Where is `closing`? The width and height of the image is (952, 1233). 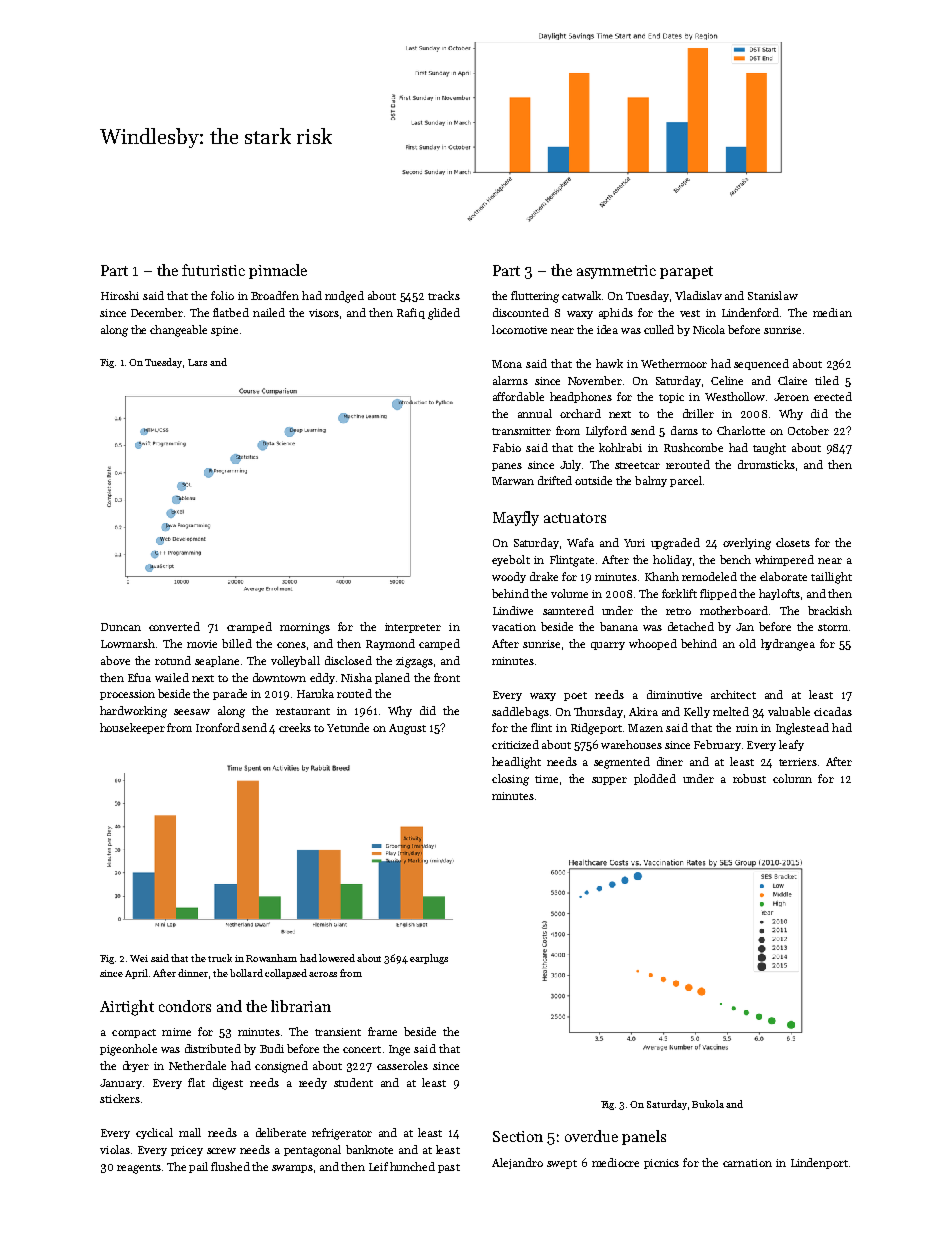 closing is located at coordinates (510, 780).
